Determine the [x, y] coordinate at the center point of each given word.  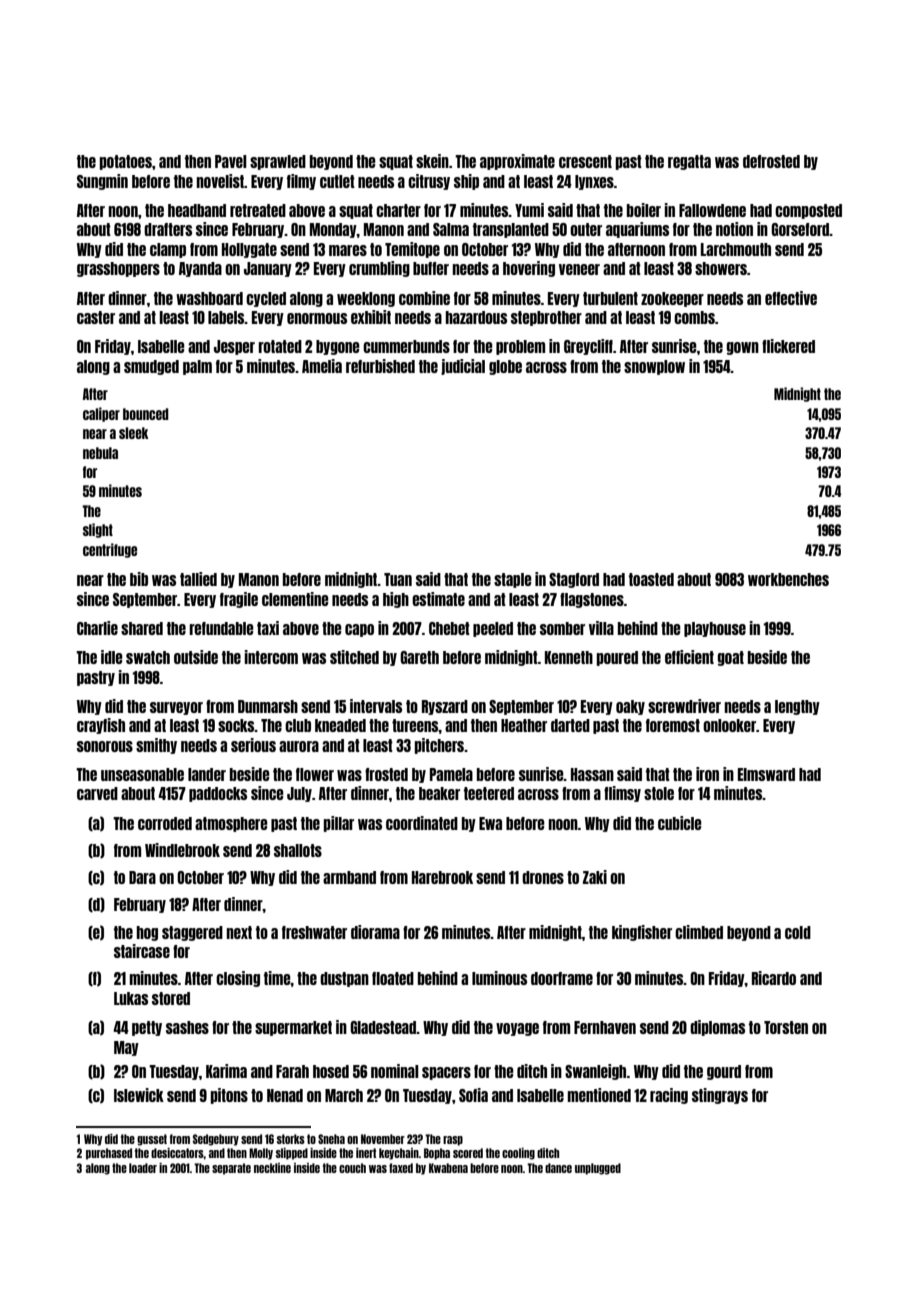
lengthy [797, 707]
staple [513, 580]
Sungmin [102, 182]
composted [808, 211]
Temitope [412, 250]
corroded [165, 823]
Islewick [139, 1095]
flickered [788, 346]
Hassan [592, 774]
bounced [146, 414]
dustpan [344, 979]
